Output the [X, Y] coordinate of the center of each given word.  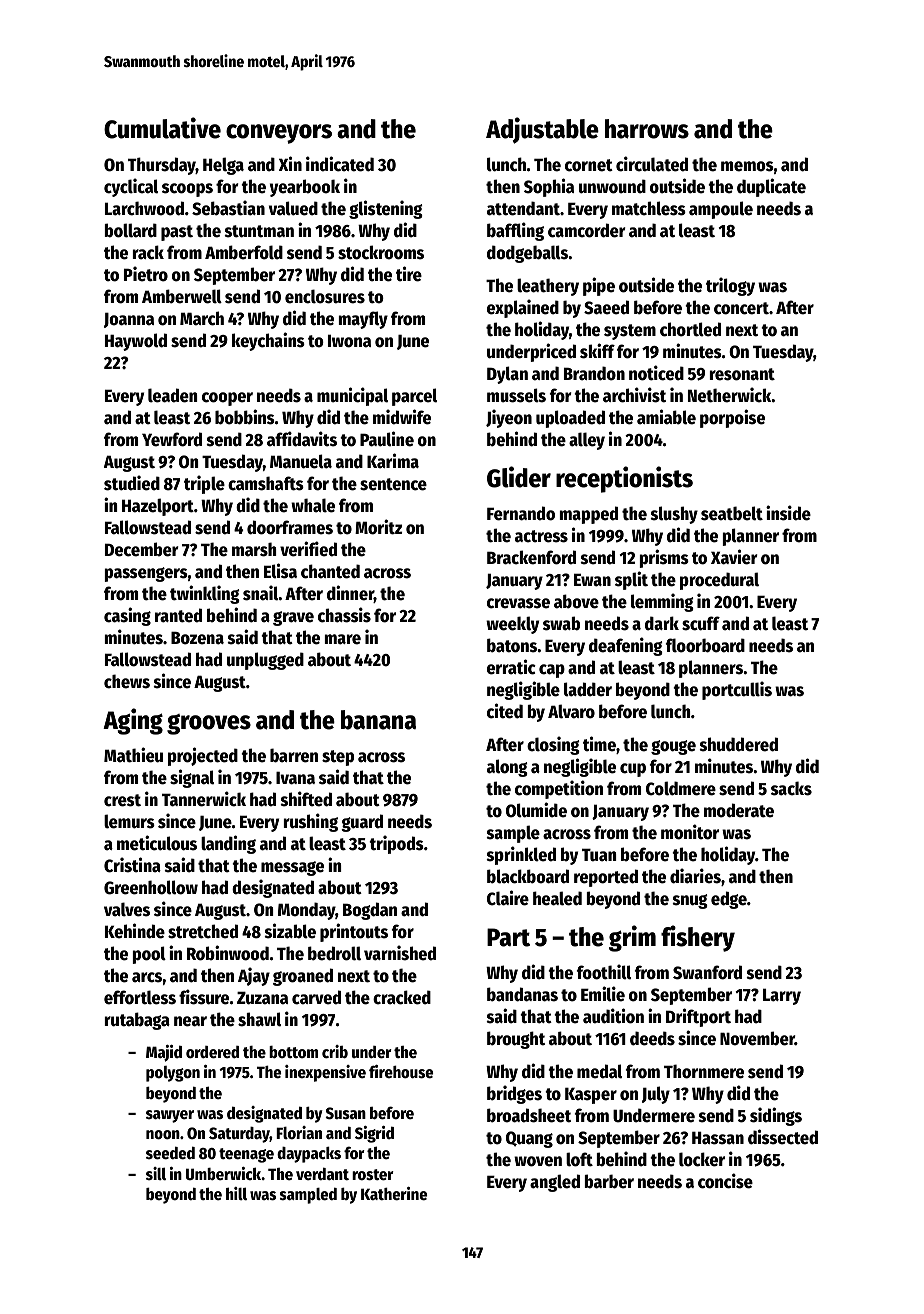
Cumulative [162, 128]
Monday [306, 911]
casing [127, 616]
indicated [340, 164]
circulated [652, 164]
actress [541, 536]
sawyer [170, 1116]
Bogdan [370, 911]
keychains [268, 341]
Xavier [734, 557]
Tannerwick [204, 799]
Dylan [507, 375]
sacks [791, 788]
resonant [742, 374]
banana [378, 720]
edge [729, 900]
